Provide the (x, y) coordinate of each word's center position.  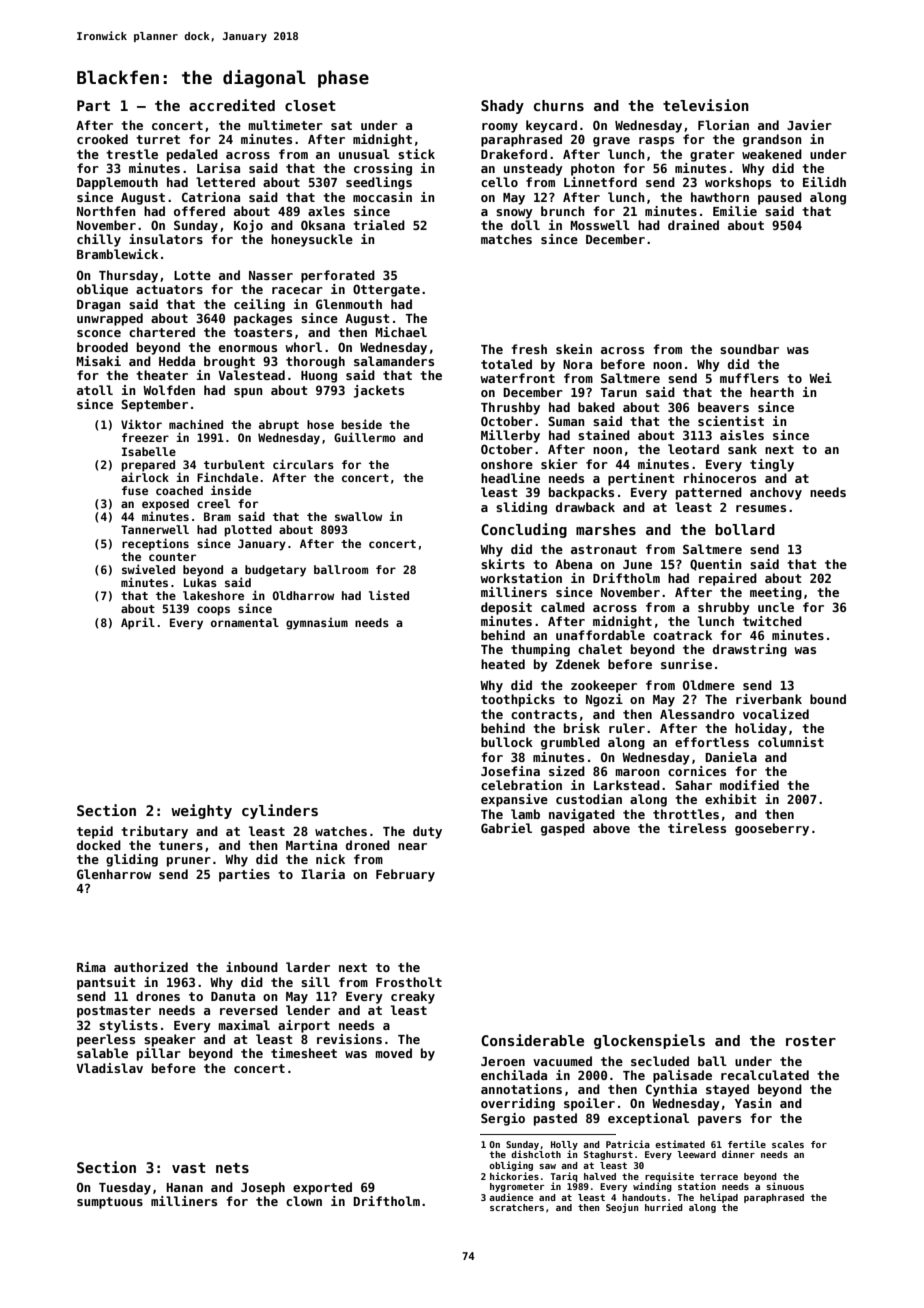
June (637, 564)
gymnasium (317, 623)
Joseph (263, 1188)
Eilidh (824, 182)
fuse (135, 490)
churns (559, 105)
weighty (201, 811)
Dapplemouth (117, 183)
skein (574, 349)
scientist (731, 421)
